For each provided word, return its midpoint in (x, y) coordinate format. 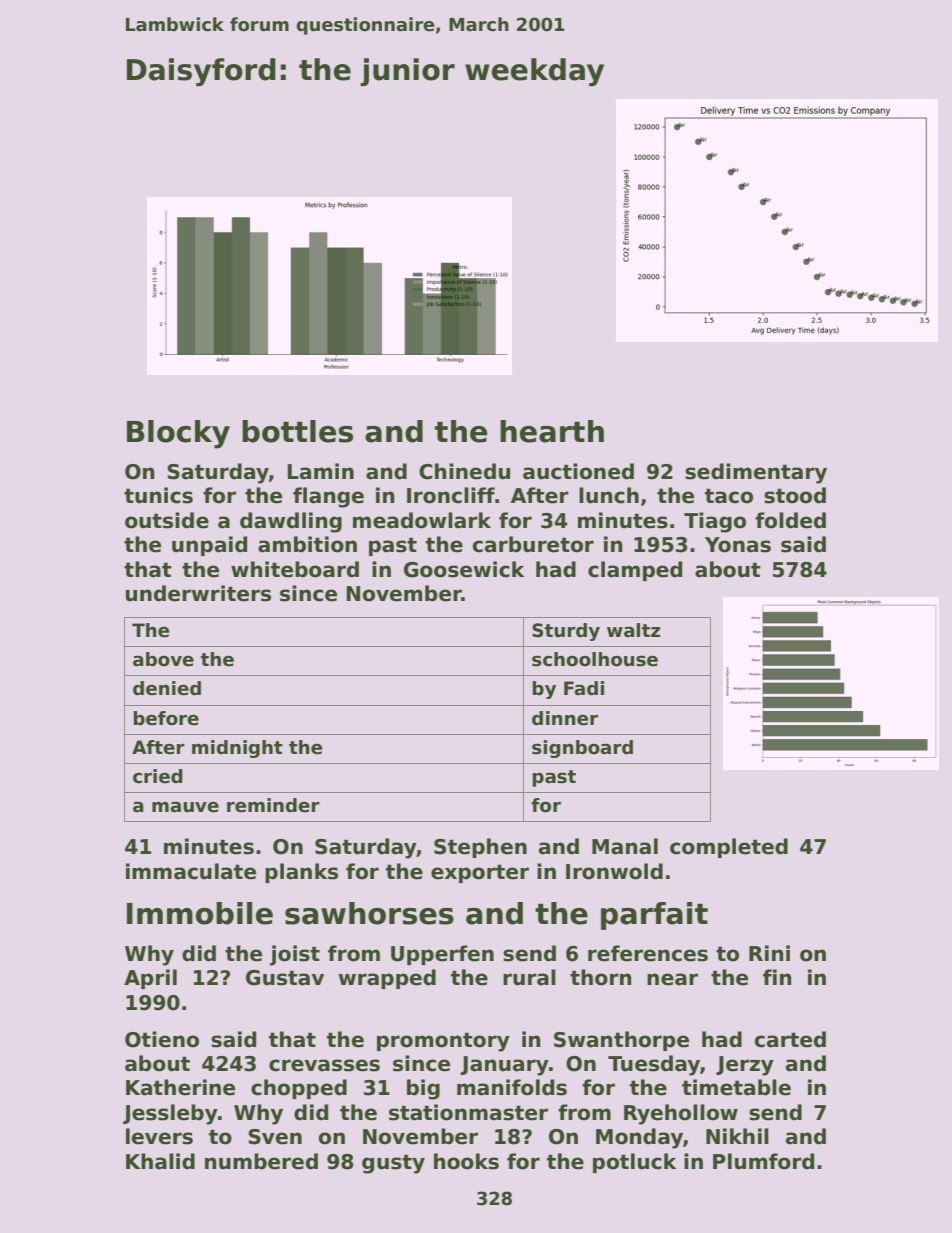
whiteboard (295, 569)
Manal (625, 846)
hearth (552, 431)
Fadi (584, 688)
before (166, 718)
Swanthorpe (621, 1041)
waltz (633, 630)
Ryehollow (681, 1114)
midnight (237, 749)
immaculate (191, 871)
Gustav (285, 978)
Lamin (321, 471)
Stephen (480, 848)
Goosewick (464, 569)
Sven (275, 1137)
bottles (297, 431)
